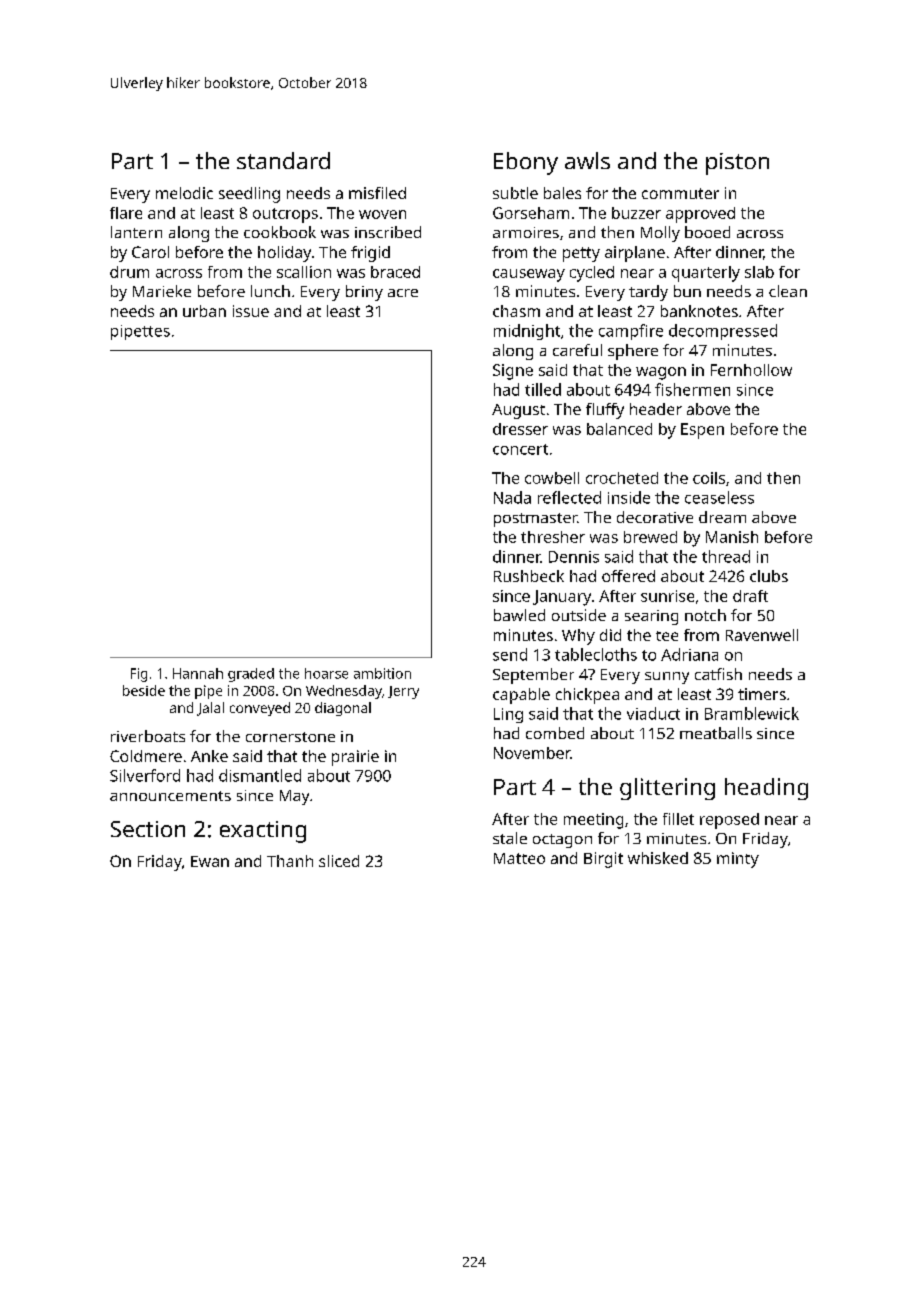 This screenshot has width=924, height=1311. What do you see at coordinates (752, 713) in the screenshot?
I see `Bramblewick` at bounding box center [752, 713].
